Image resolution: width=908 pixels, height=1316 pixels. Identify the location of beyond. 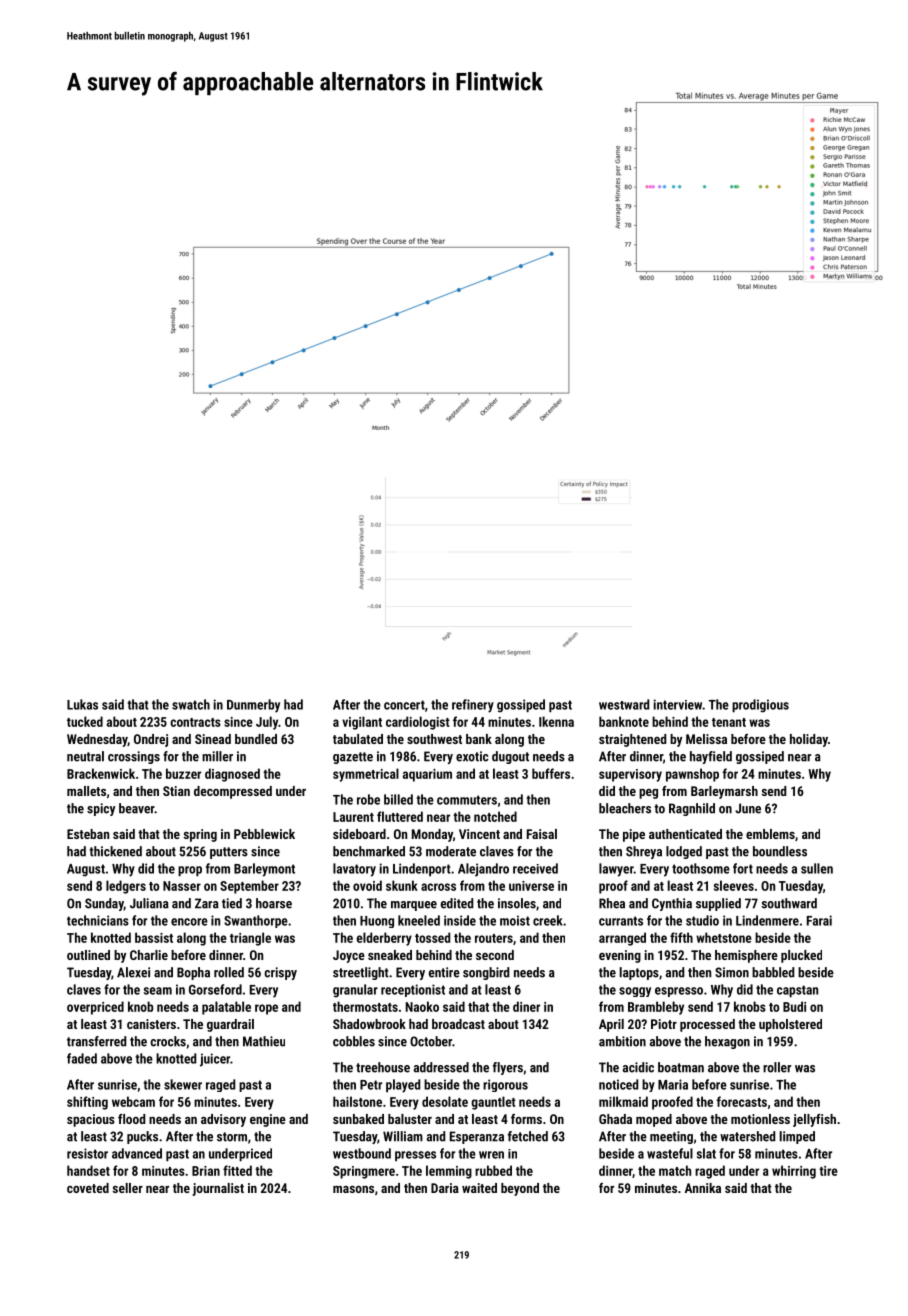
(520, 1189).
